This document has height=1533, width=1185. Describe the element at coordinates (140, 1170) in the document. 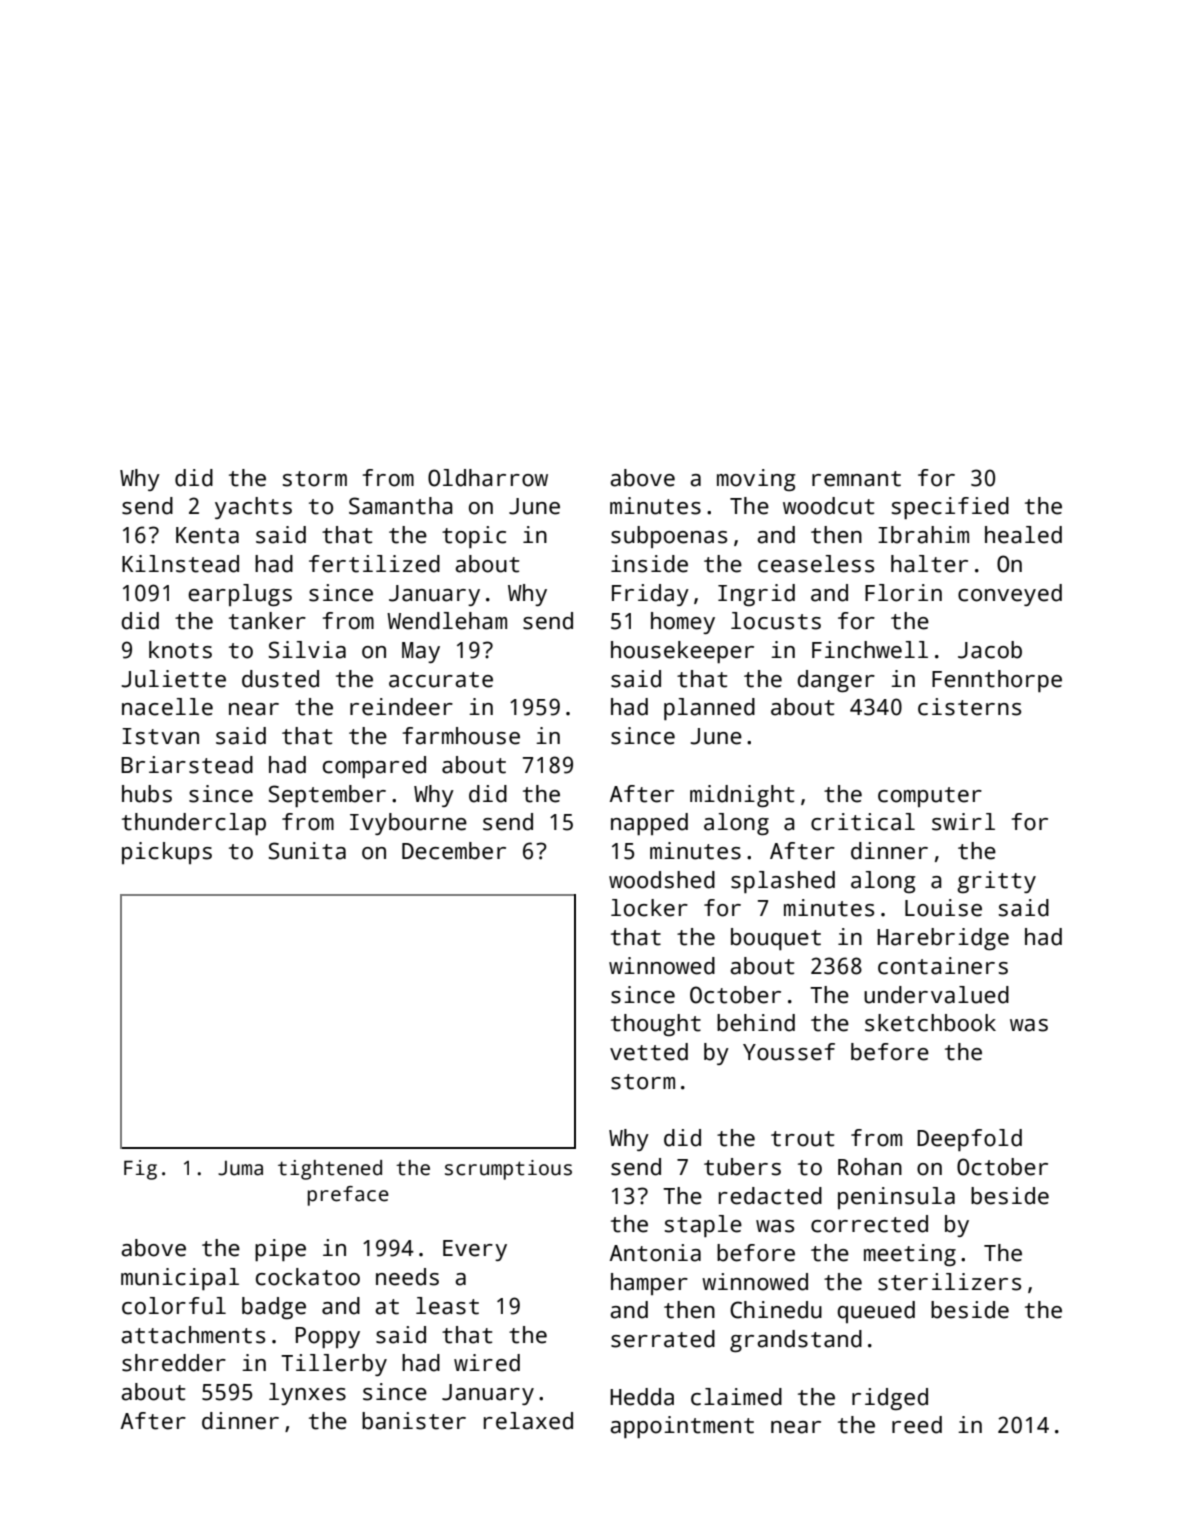

I see `Fig` at that location.
